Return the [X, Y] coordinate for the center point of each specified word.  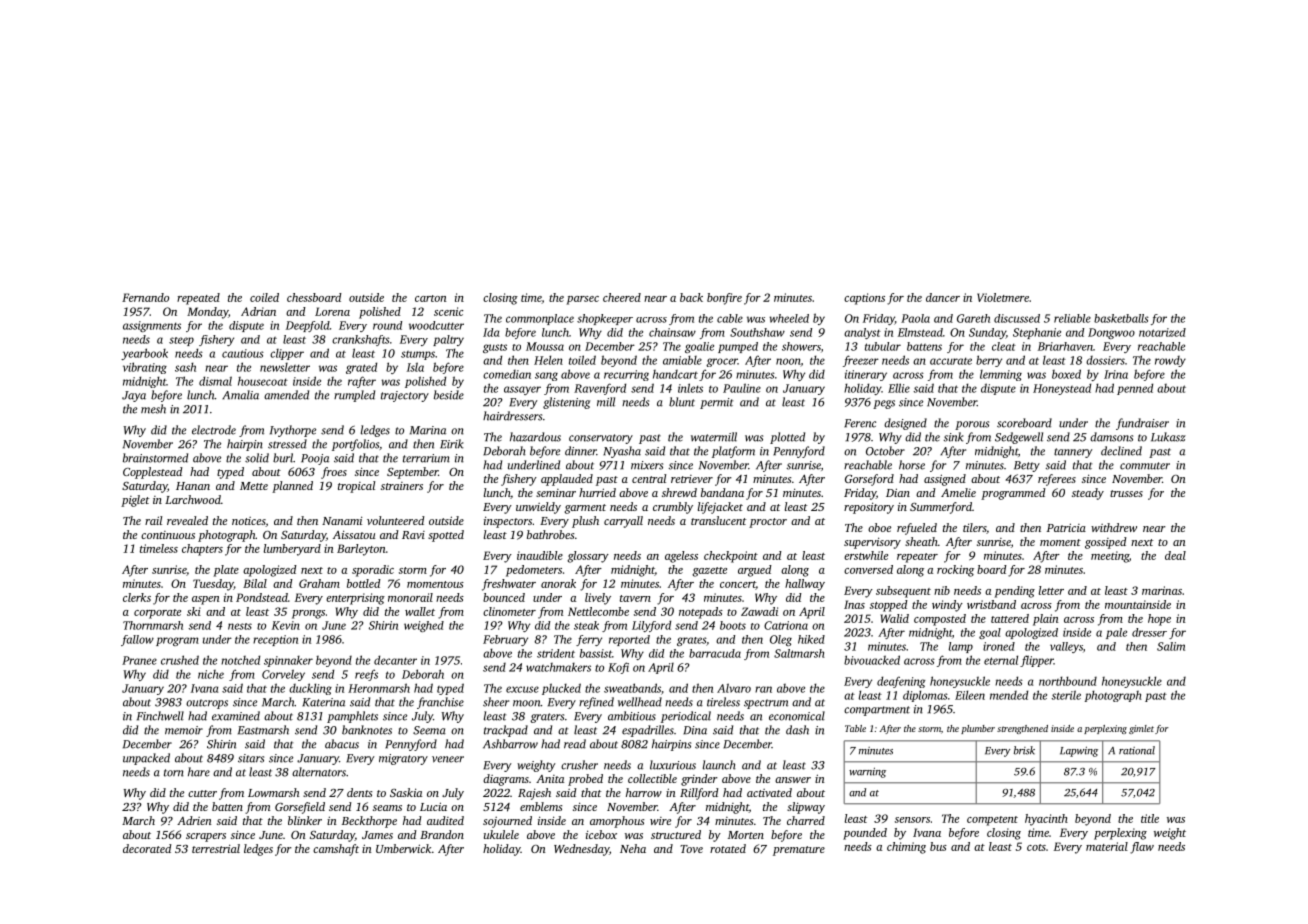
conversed [868, 569]
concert [738, 585]
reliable [1072, 318]
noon [788, 362]
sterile [1066, 695]
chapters [202, 550]
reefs [366, 675]
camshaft [336, 850]
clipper [287, 354]
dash [797, 730]
